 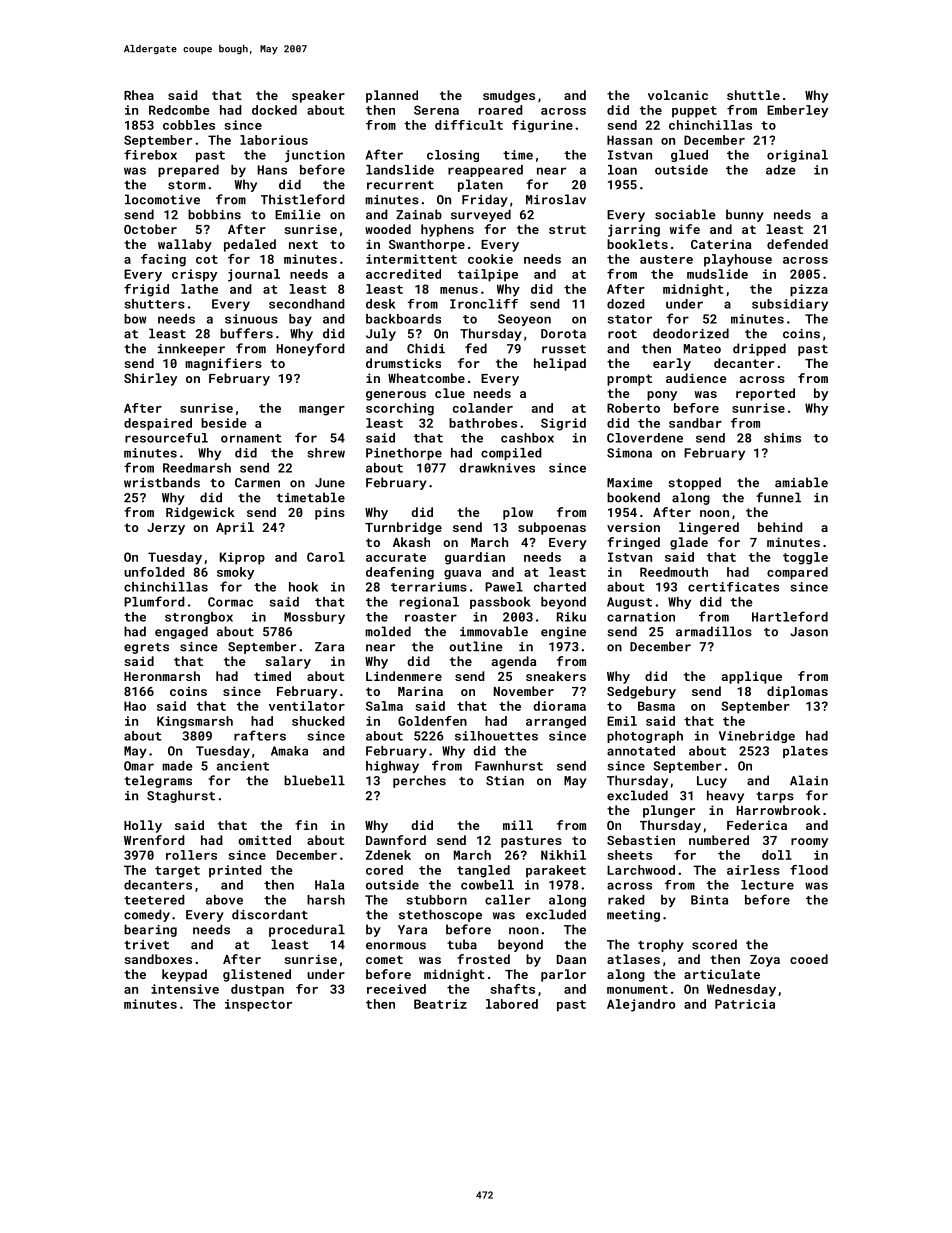 What do you see at coordinates (809, 959) in the screenshot?
I see `cooed` at bounding box center [809, 959].
